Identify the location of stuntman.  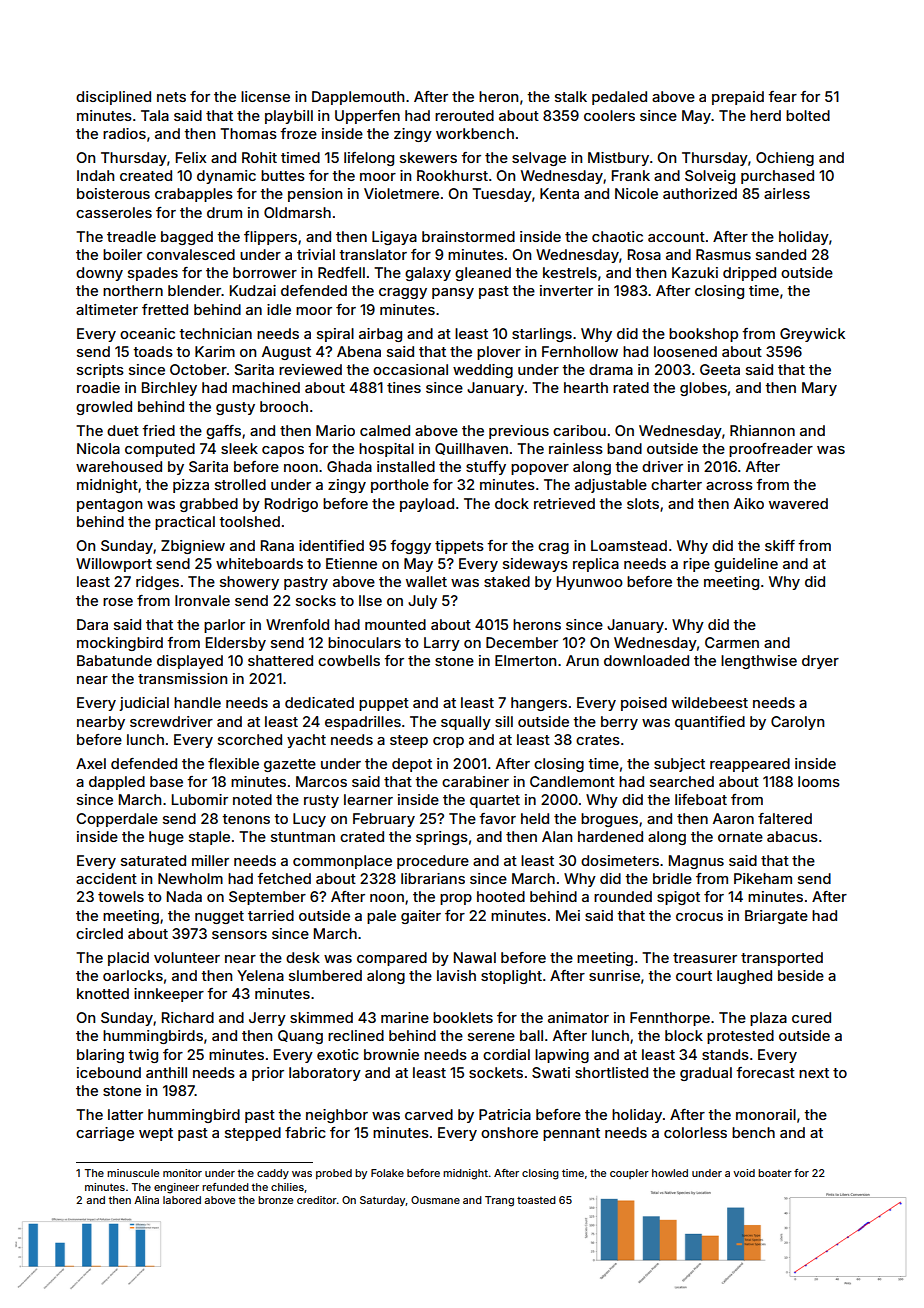
(303, 837).
